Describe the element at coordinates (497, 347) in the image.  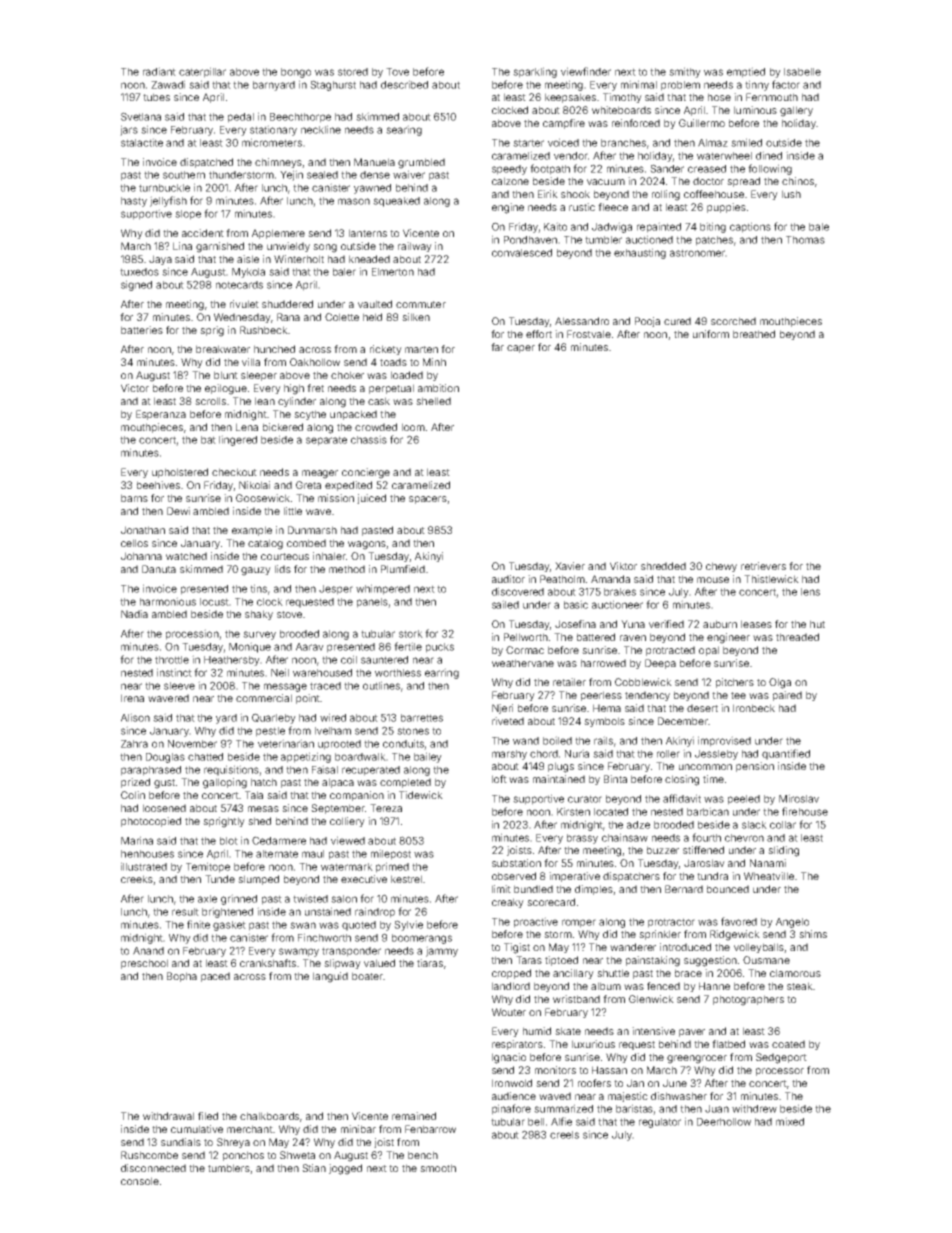
I see `far` at that location.
